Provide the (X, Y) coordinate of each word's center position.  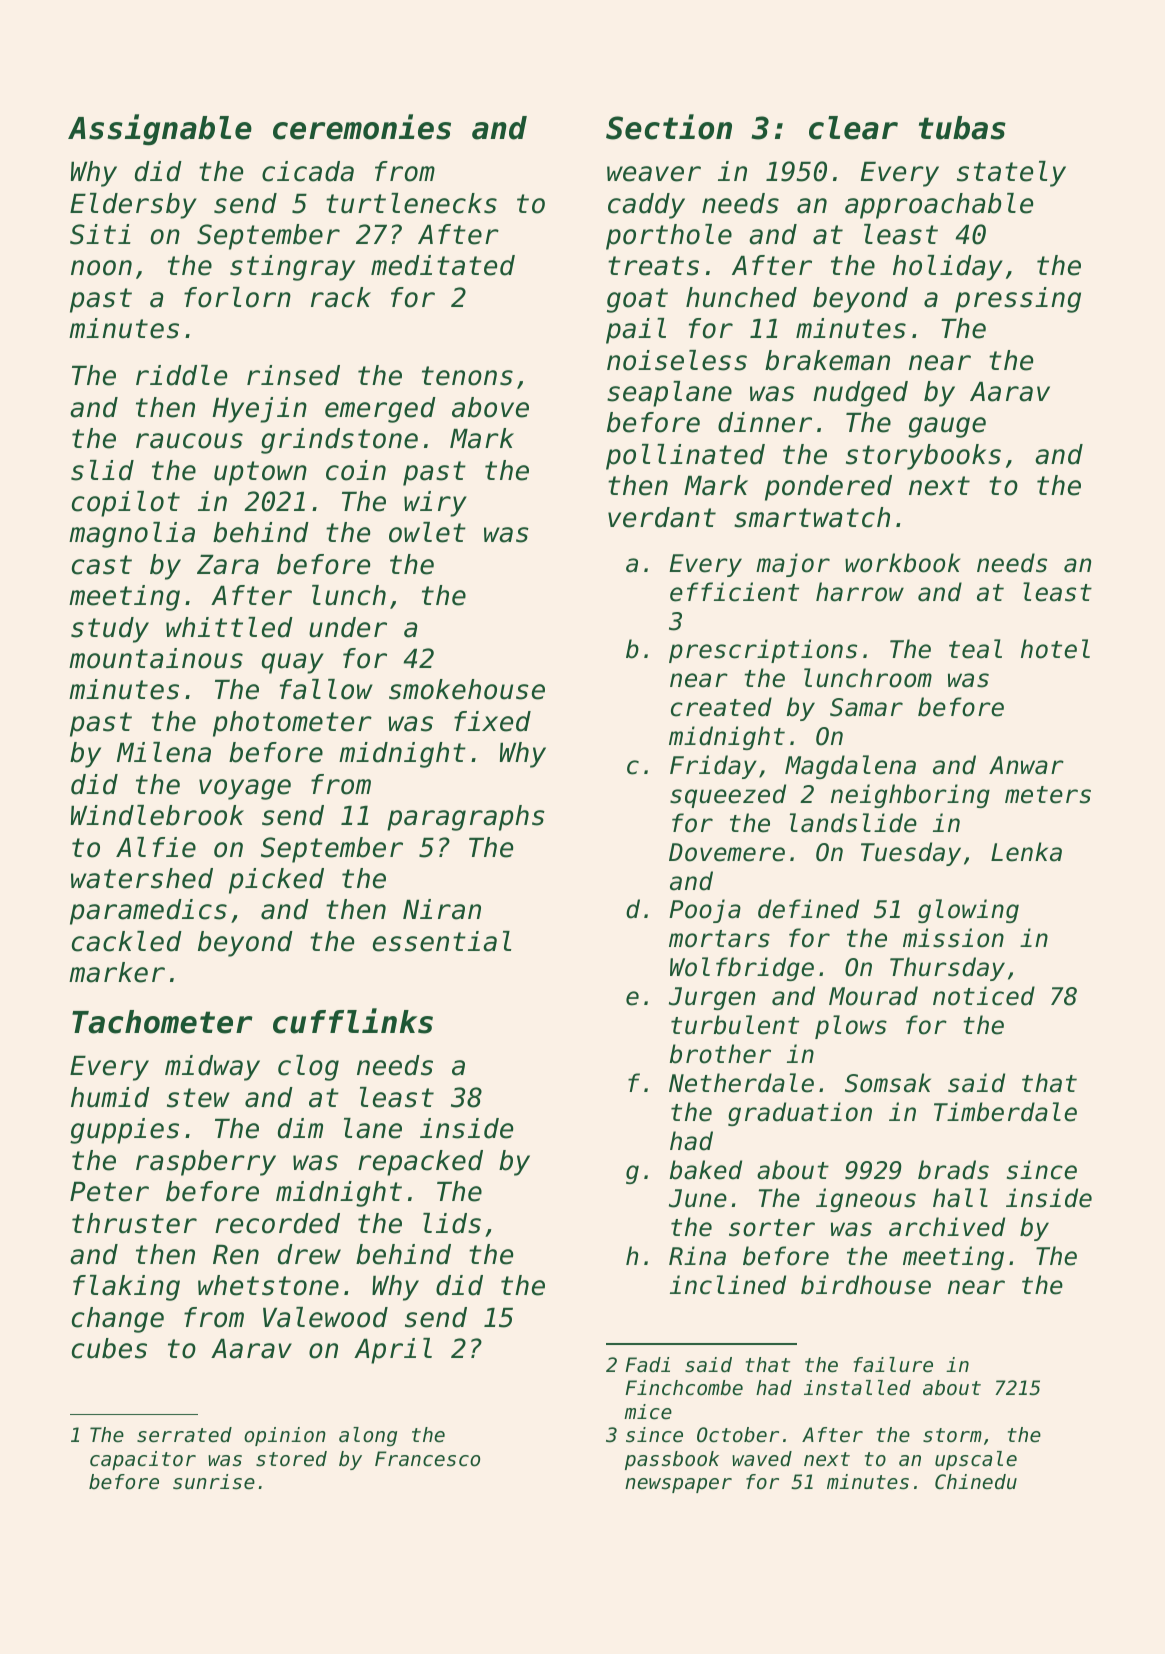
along (368, 1436)
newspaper (678, 1485)
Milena (164, 752)
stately (1011, 174)
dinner (765, 422)
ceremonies (362, 127)
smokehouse (467, 689)
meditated (443, 265)
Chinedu (976, 1481)
